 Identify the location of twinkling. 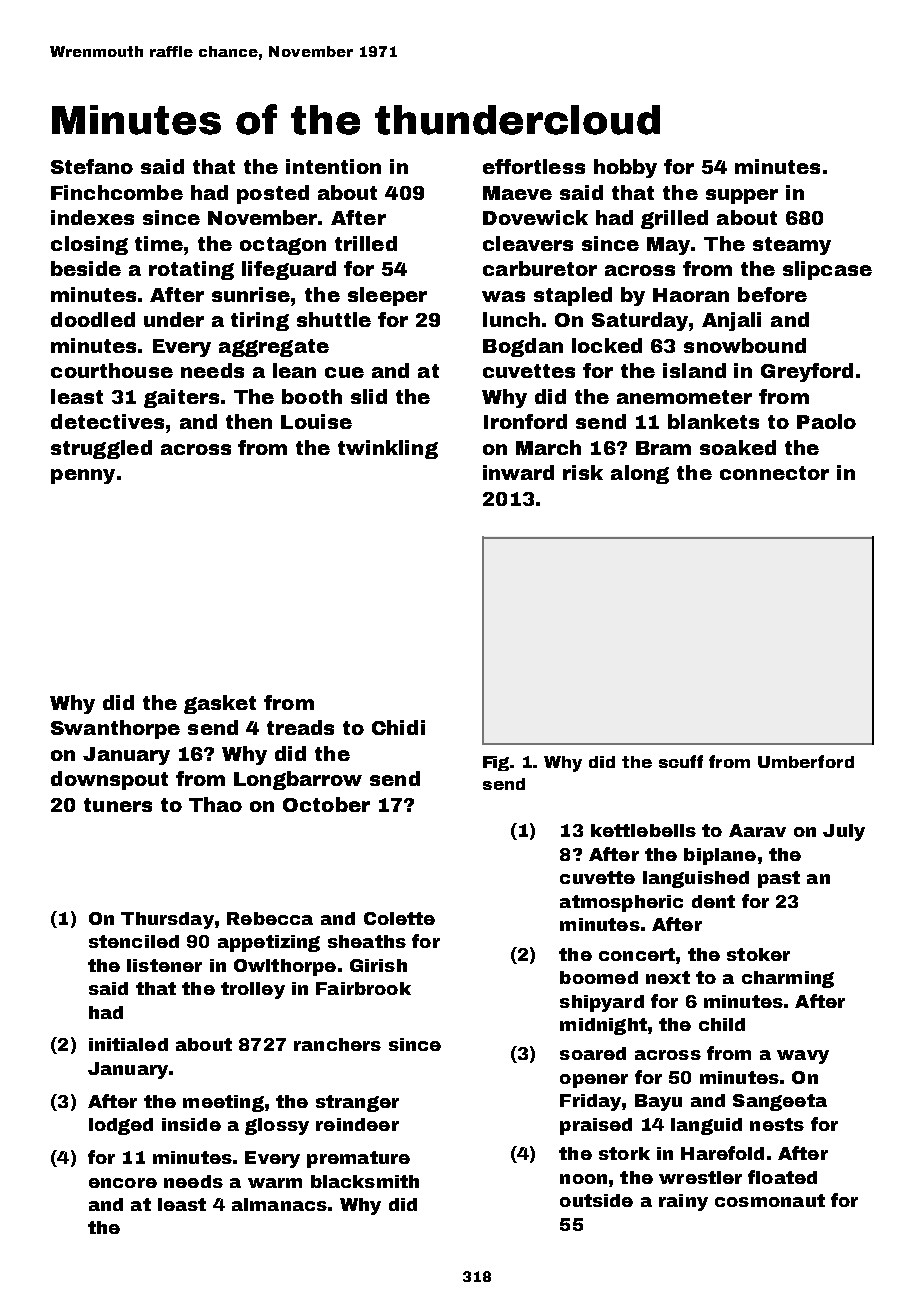
(388, 449).
